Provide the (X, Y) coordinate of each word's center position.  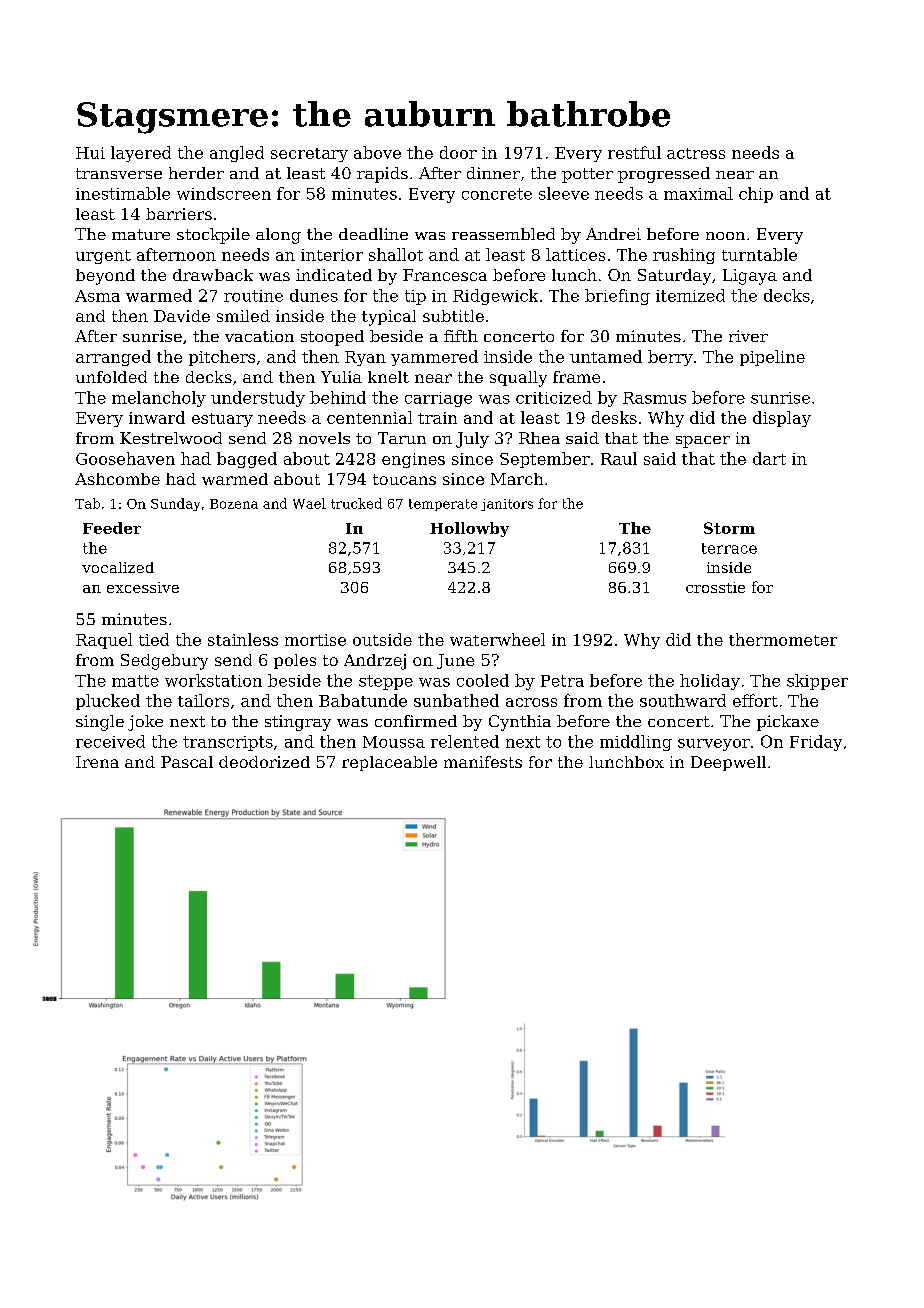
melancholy (159, 399)
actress (696, 153)
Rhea (539, 438)
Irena (97, 762)
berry (670, 358)
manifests (483, 762)
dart (769, 458)
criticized (554, 397)
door (458, 152)
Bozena (234, 504)
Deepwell (728, 763)
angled (237, 154)
